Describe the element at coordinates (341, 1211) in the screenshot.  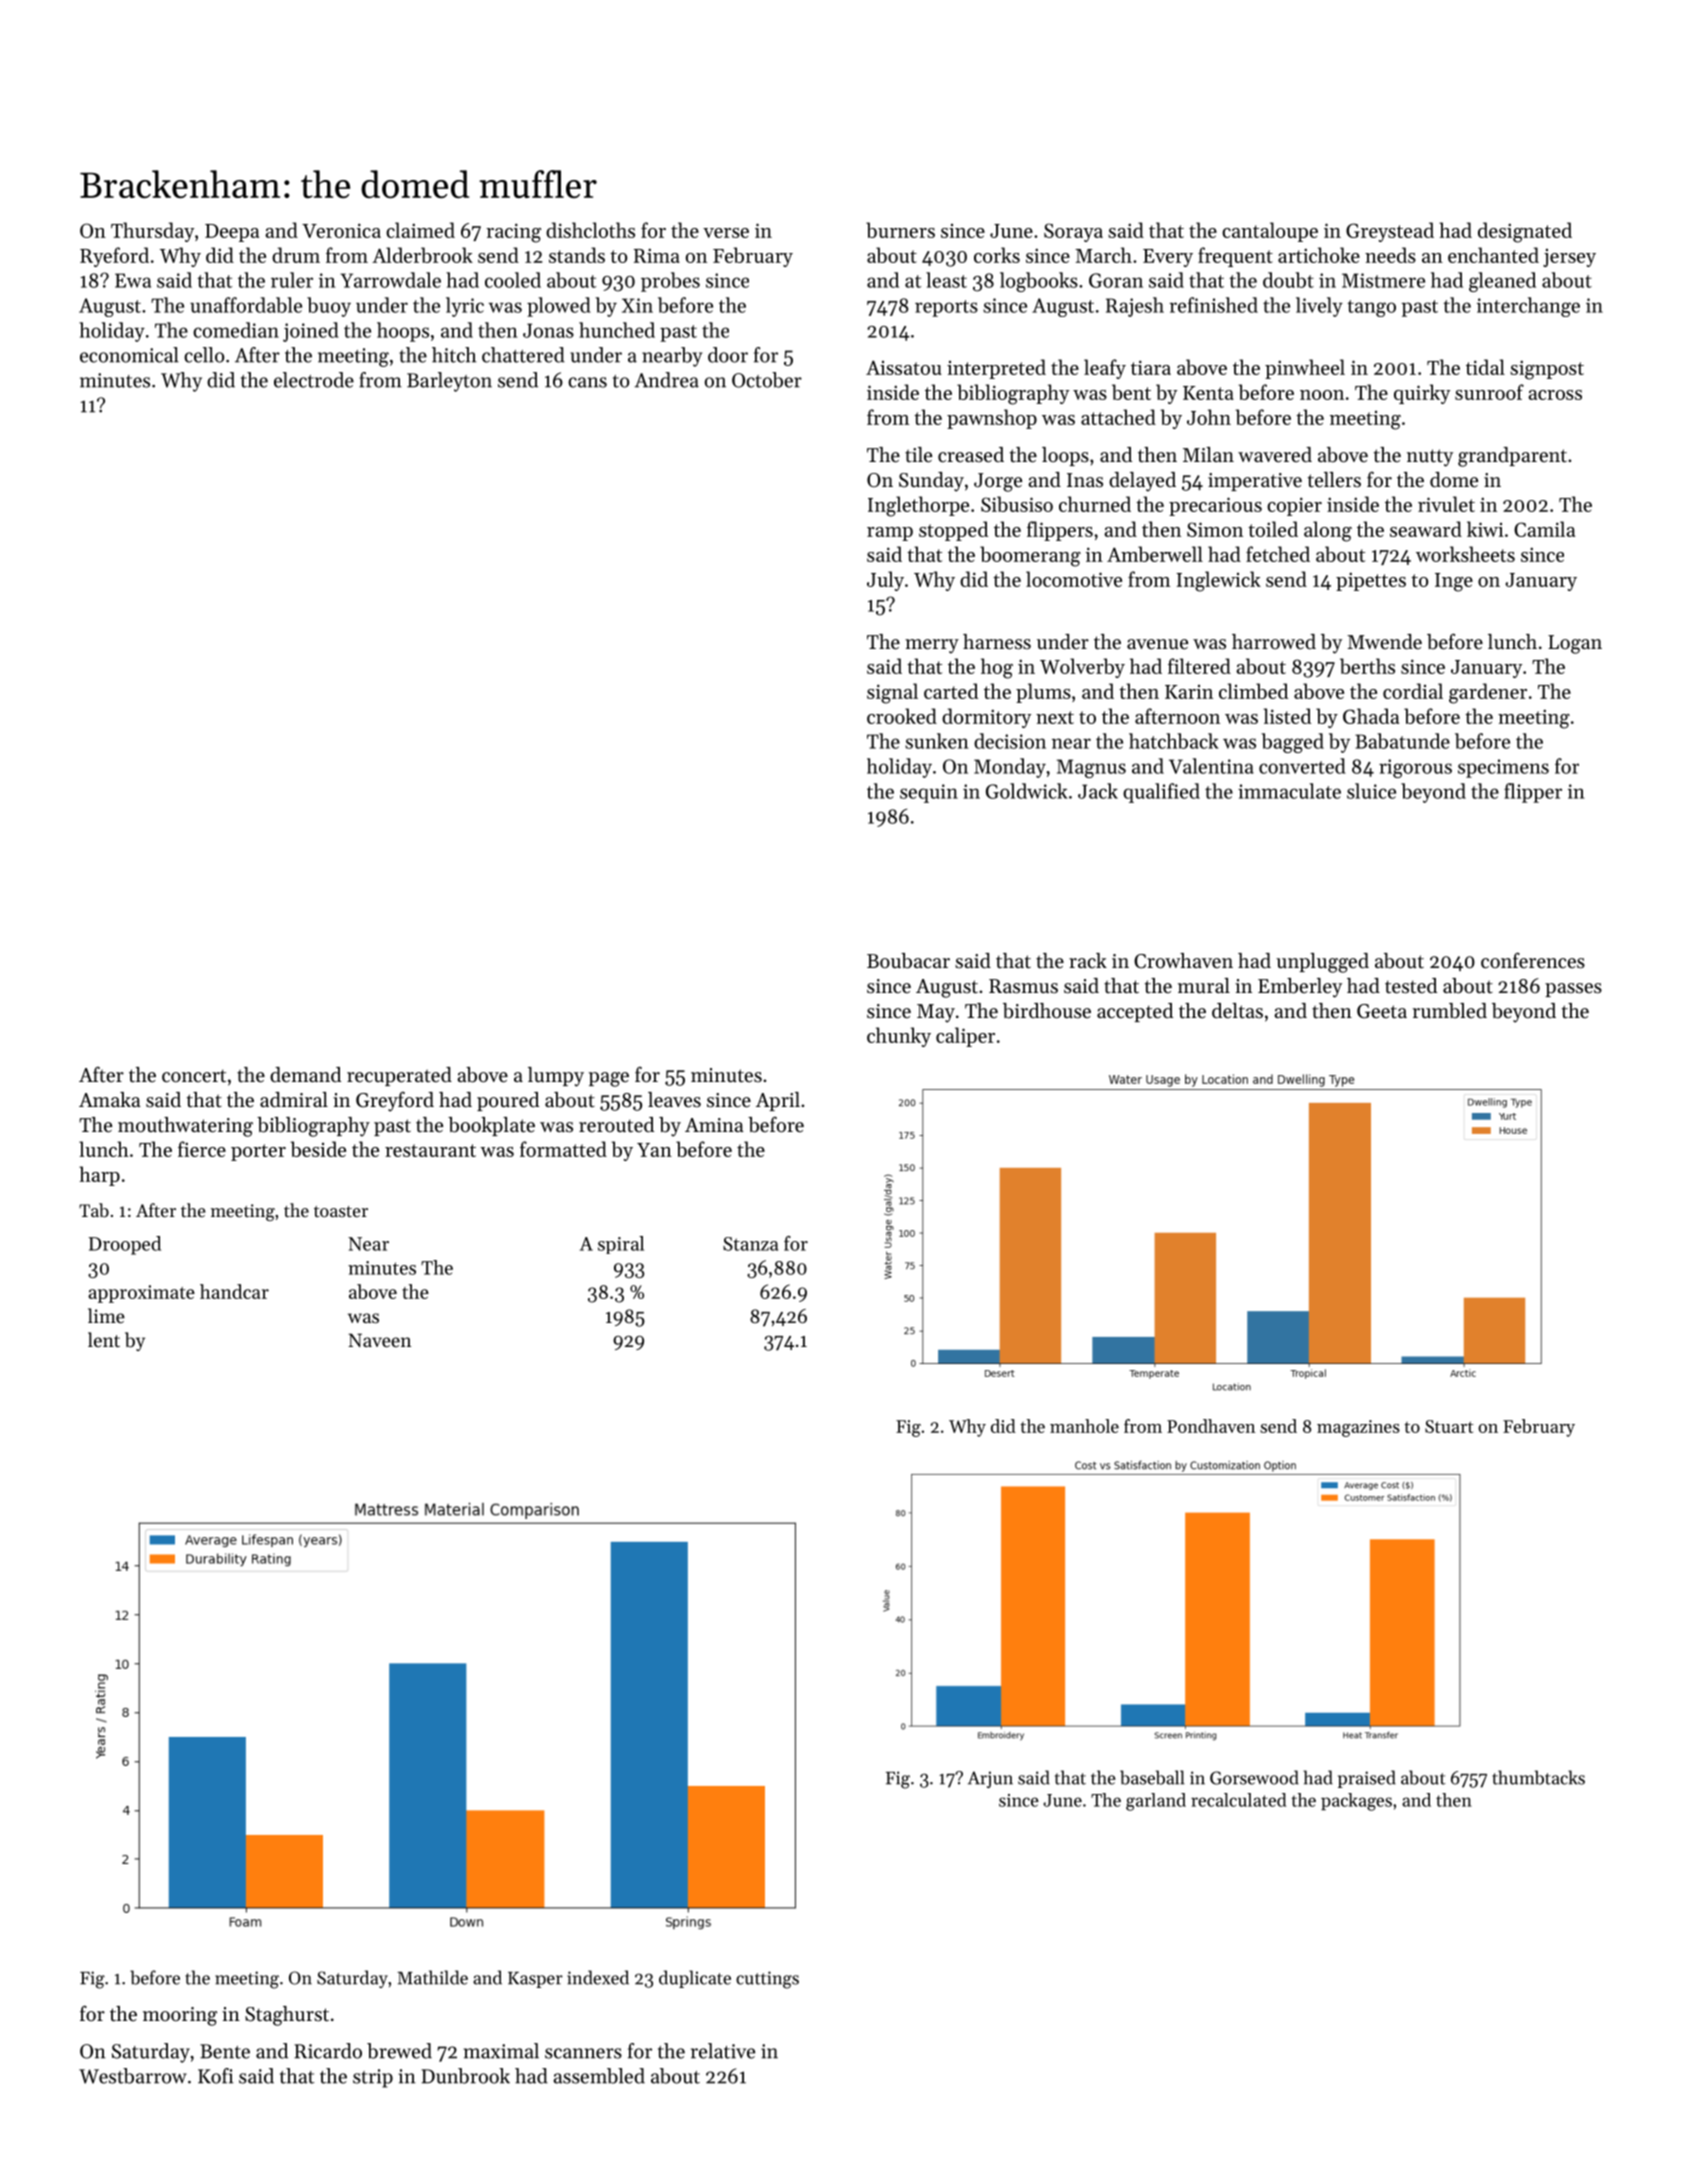
I see `toaster` at that location.
